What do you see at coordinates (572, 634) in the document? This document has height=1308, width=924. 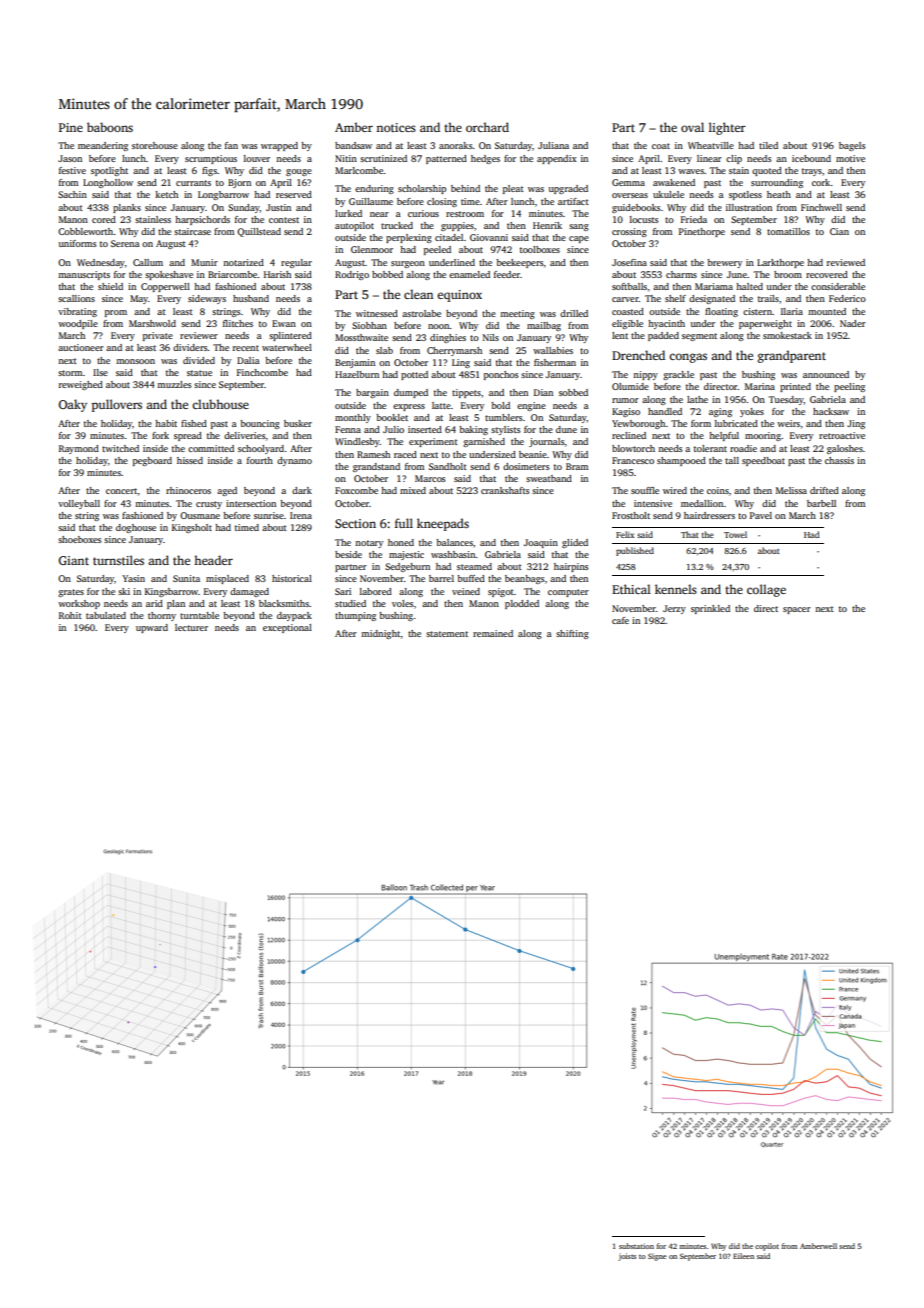 I see `shifting` at bounding box center [572, 634].
